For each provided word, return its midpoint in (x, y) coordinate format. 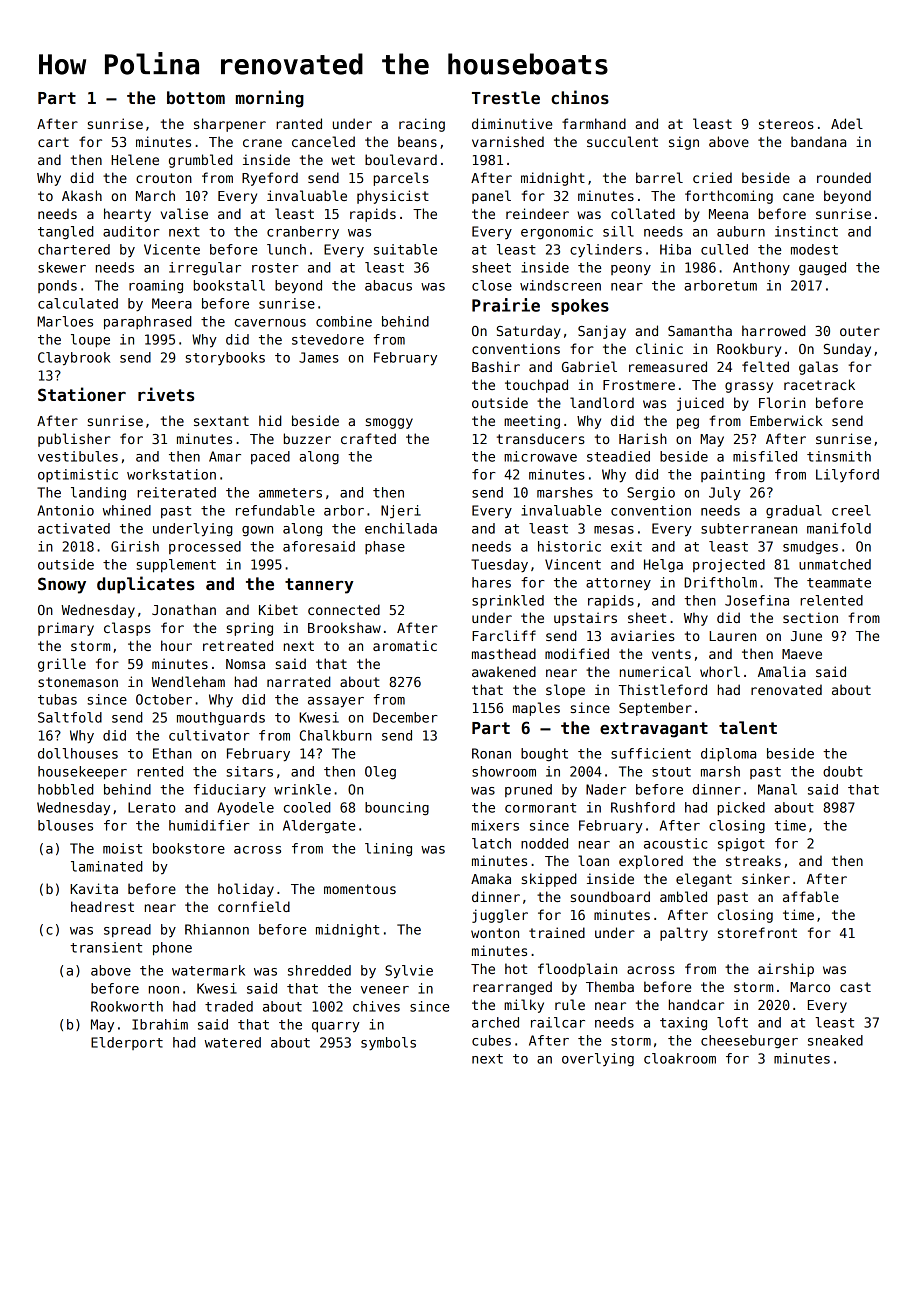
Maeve (802, 654)
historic (569, 546)
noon (164, 990)
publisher (74, 440)
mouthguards (221, 718)
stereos (786, 124)
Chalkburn (335, 735)
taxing (683, 1023)
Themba (610, 986)
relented (831, 600)
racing (422, 125)
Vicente (172, 249)
